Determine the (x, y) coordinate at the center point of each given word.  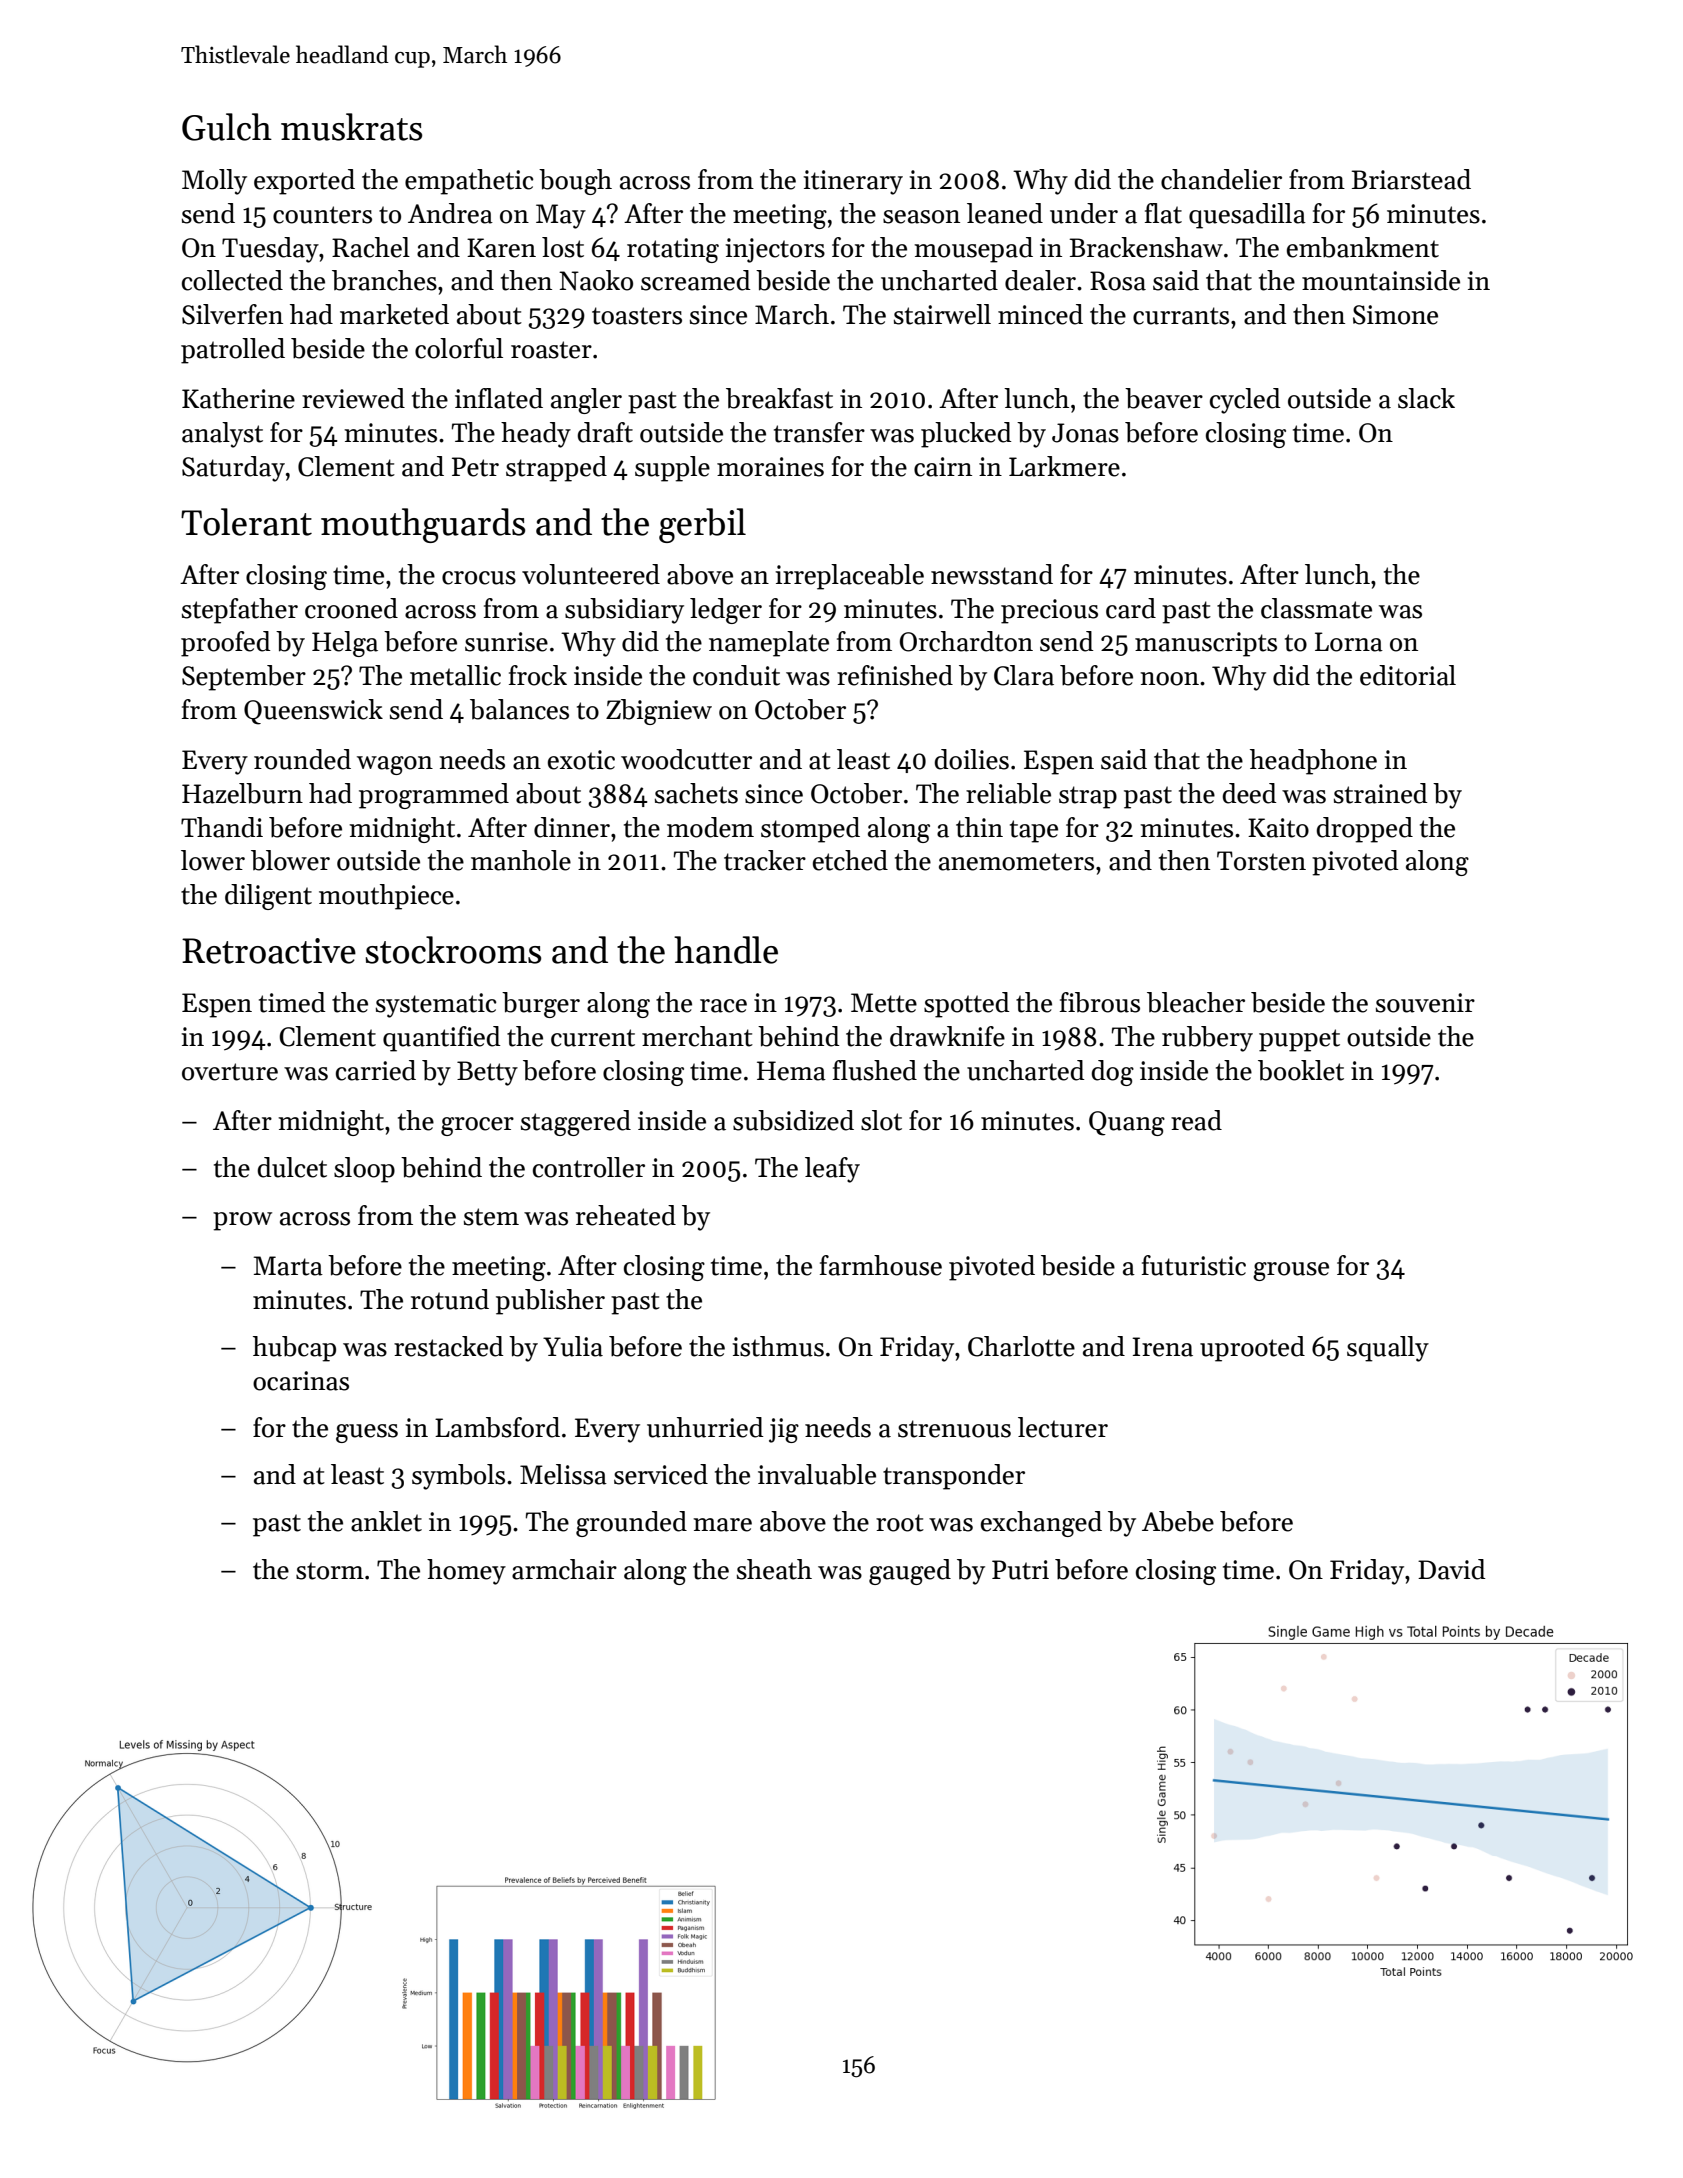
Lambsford (497, 1427)
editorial (1408, 675)
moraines (770, 467)
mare (722, 1525)
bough (575, 182)
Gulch (227, 127)
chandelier (1221, 179)
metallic (455, 675)
